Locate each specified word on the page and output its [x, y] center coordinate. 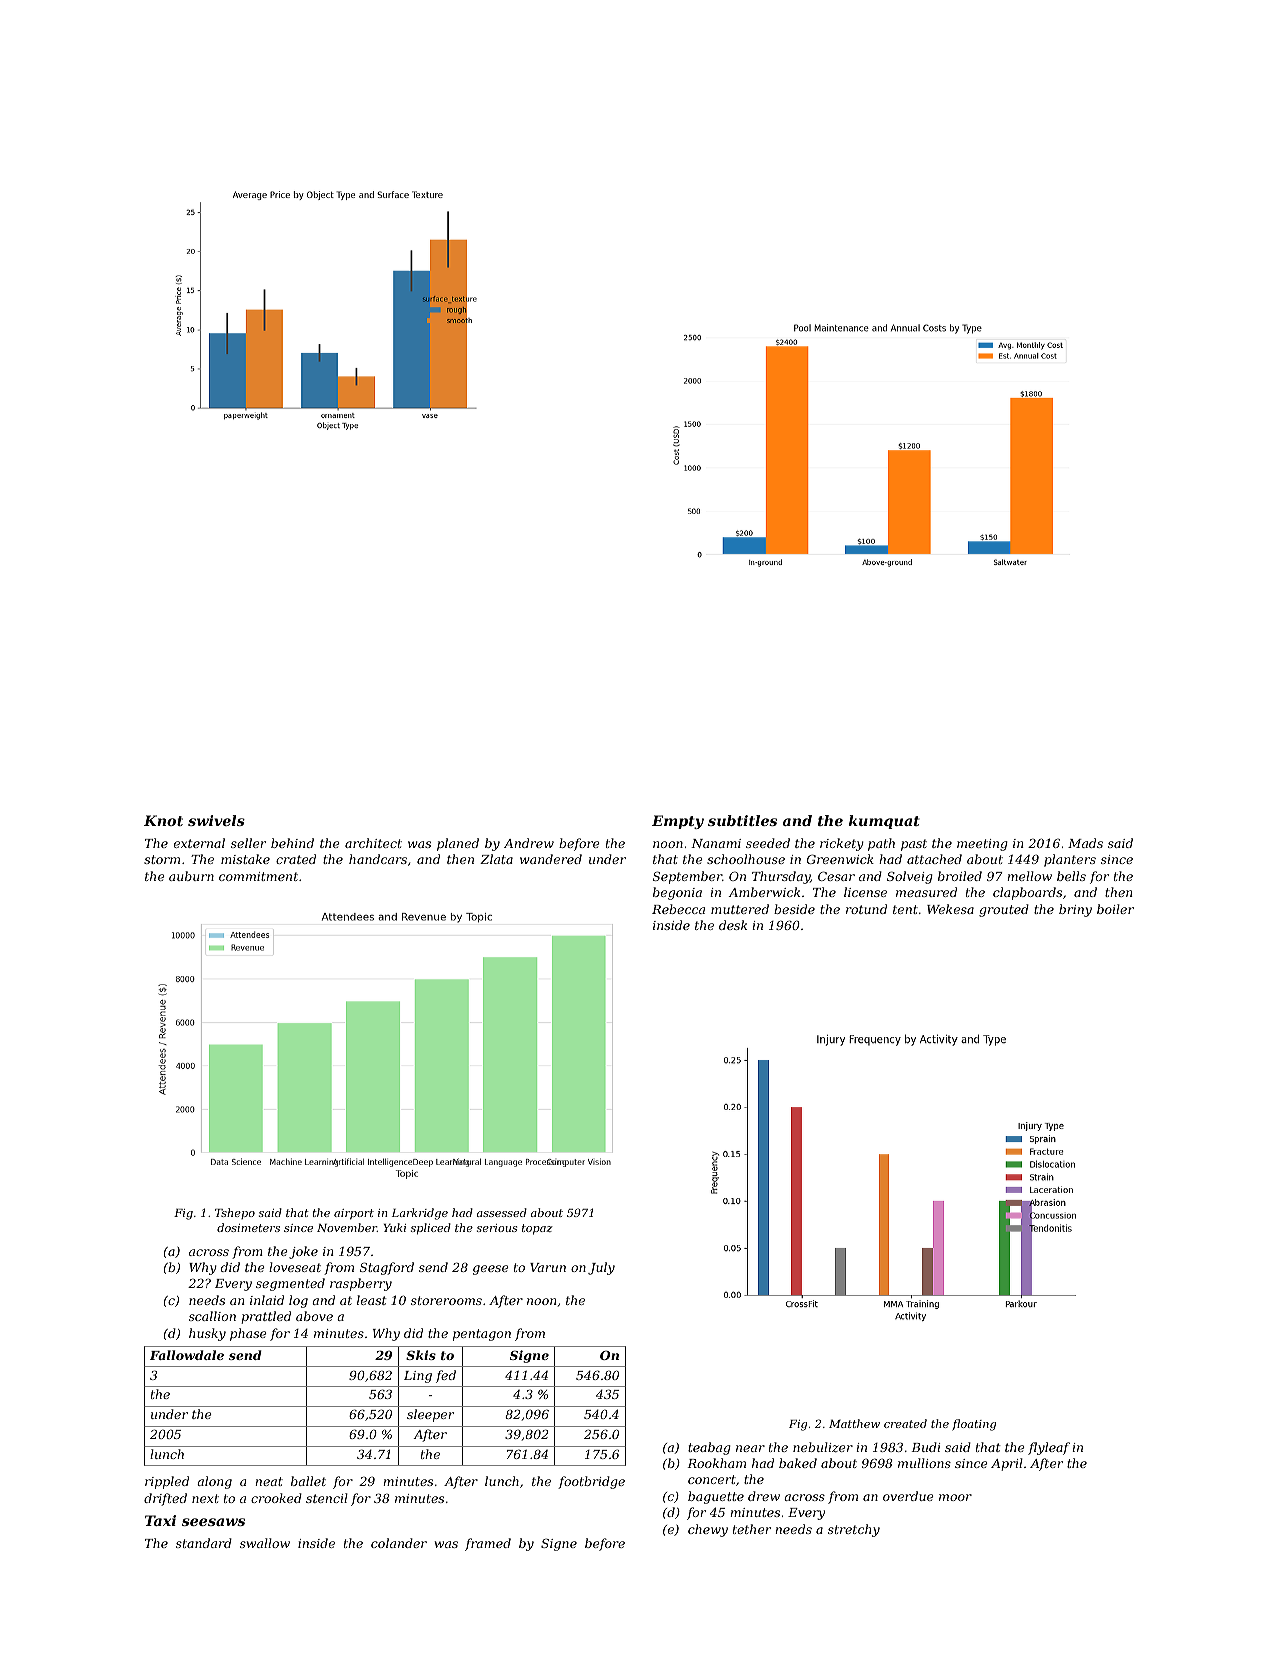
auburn [191, 876]
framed [488, 1544]
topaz [537, 1229]
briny [1075, 910]
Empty [678, 822]
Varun [548, 1267]
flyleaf [1049, 1448]
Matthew [854, 1423]
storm [162, 859]
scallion [212, 1316]
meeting [982, 845]
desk [733, 925]
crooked [276, 1498]
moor [955, 1497]
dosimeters [248, 1227]
